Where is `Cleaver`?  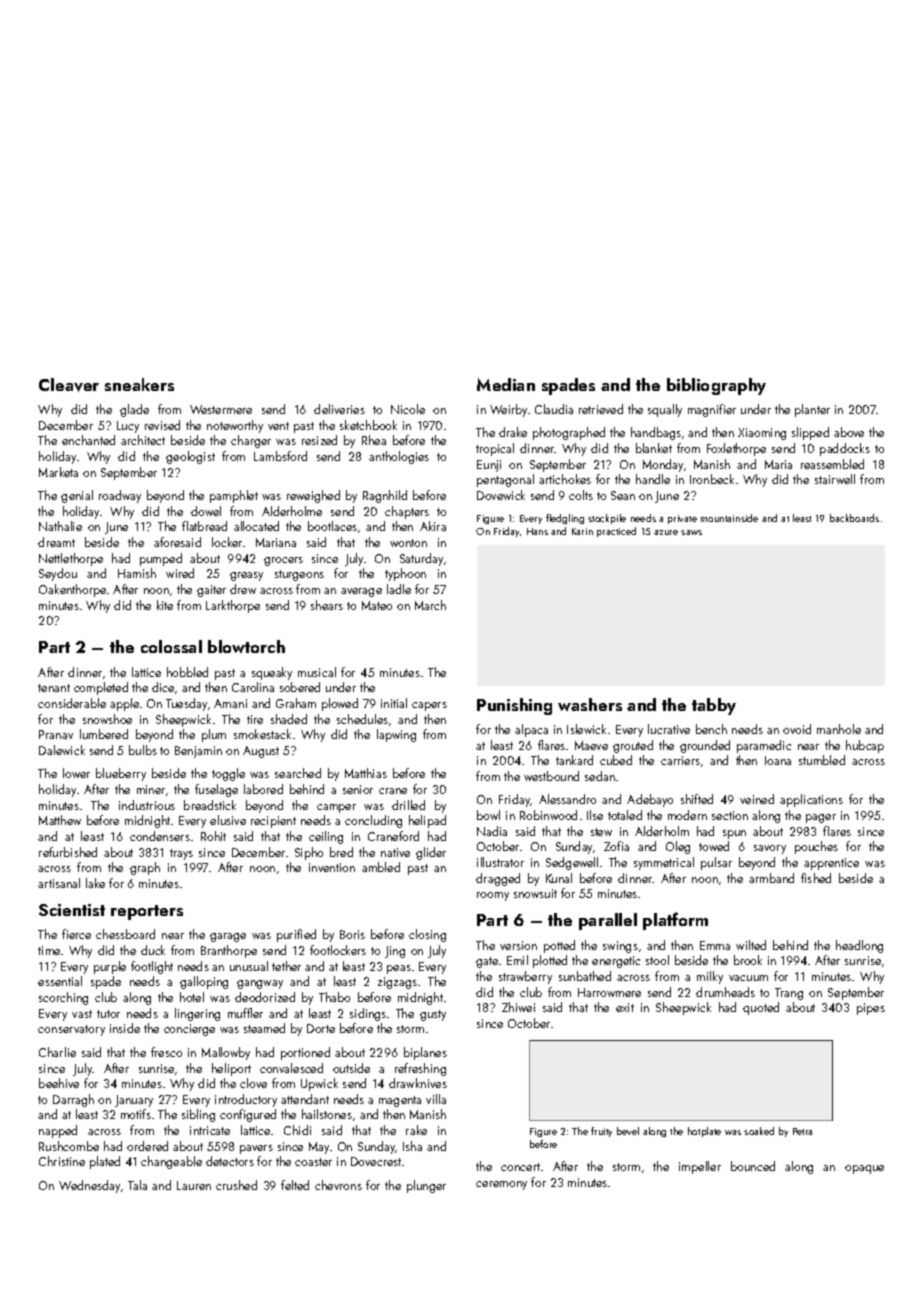
Cleaver is located at coordinates (69, 385).
